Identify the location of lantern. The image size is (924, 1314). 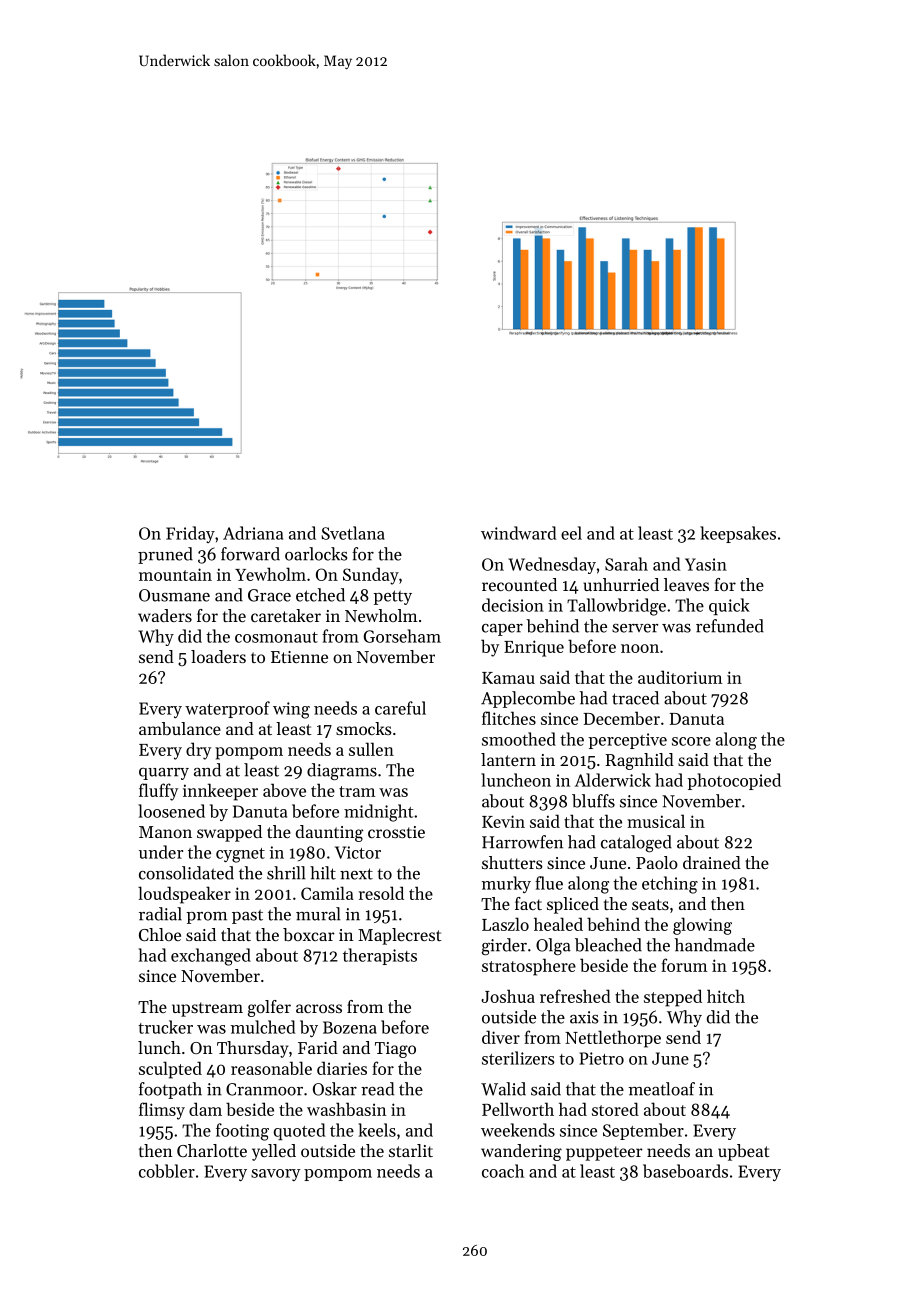
(508, 759).
